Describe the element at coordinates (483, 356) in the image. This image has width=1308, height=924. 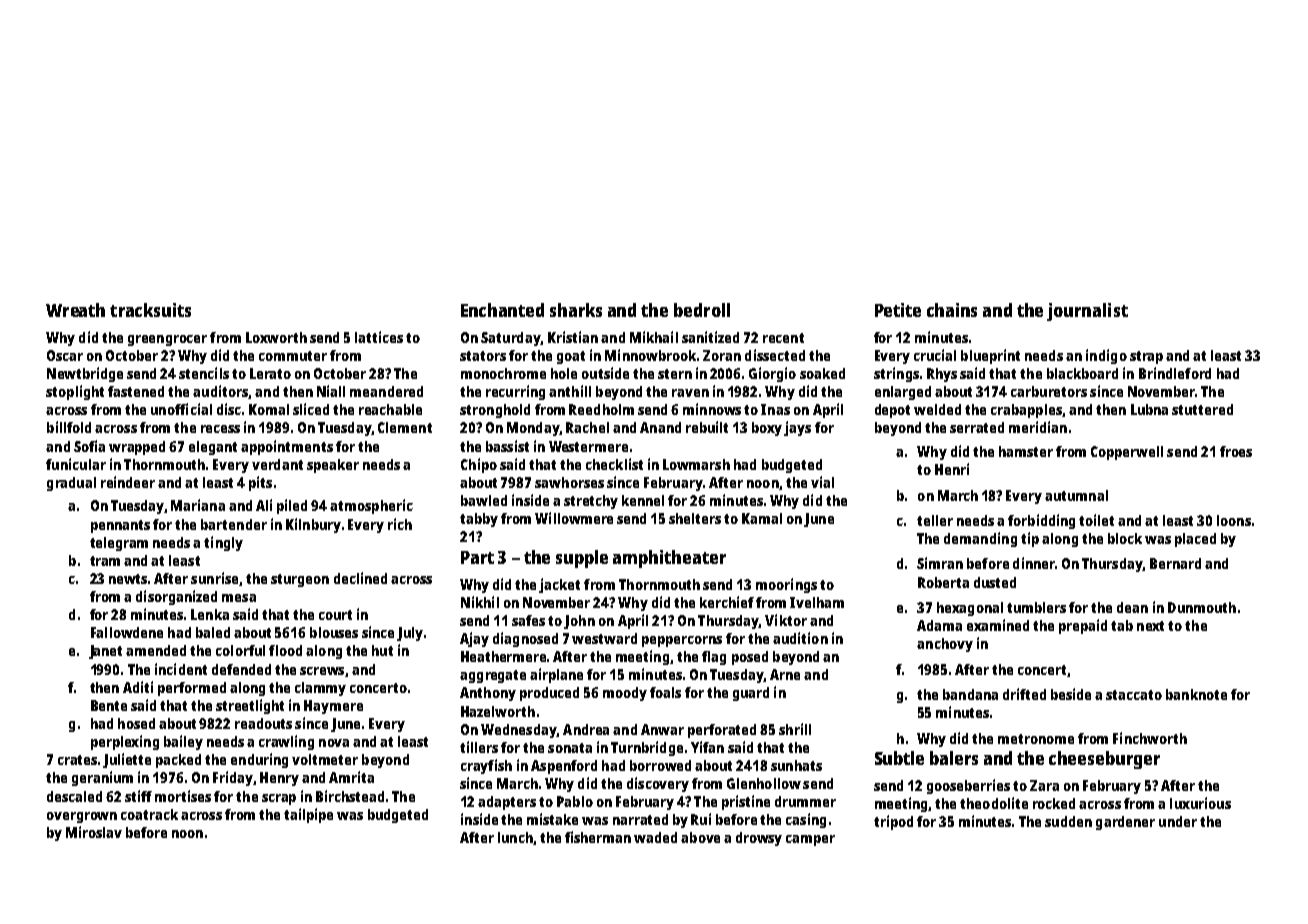
I see `stators` at that location.
